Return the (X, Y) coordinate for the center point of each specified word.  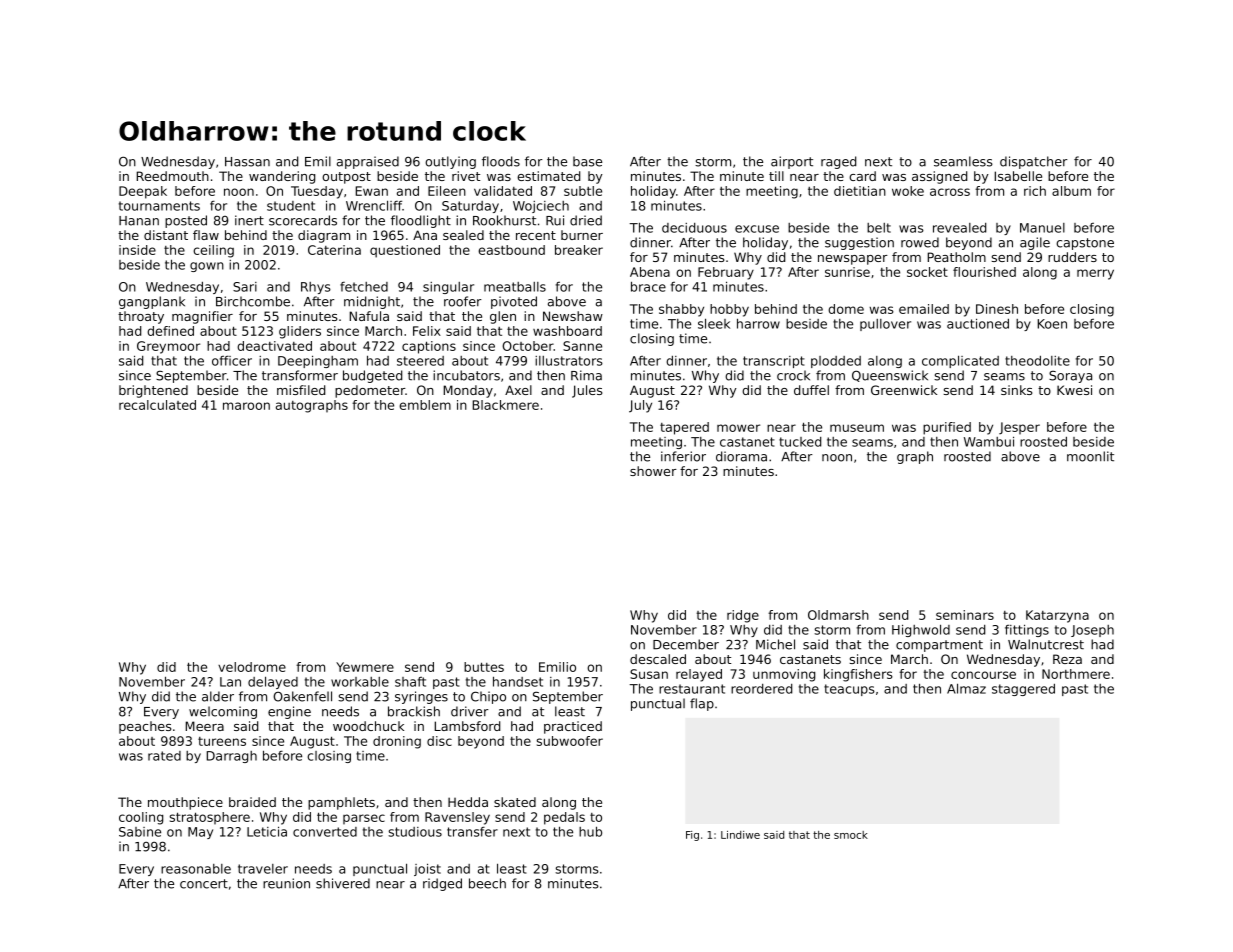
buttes (484, 667)
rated (164, 756)
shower (653, 471)
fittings (1027, 630)
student (291, 206)
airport (792, 162)
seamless (963, 161)
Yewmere (365, 667)
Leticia (267, 831)
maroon (246, 406)
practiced (573, 727)
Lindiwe (740, 835)
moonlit (1090, 456)
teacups (849, 690)
